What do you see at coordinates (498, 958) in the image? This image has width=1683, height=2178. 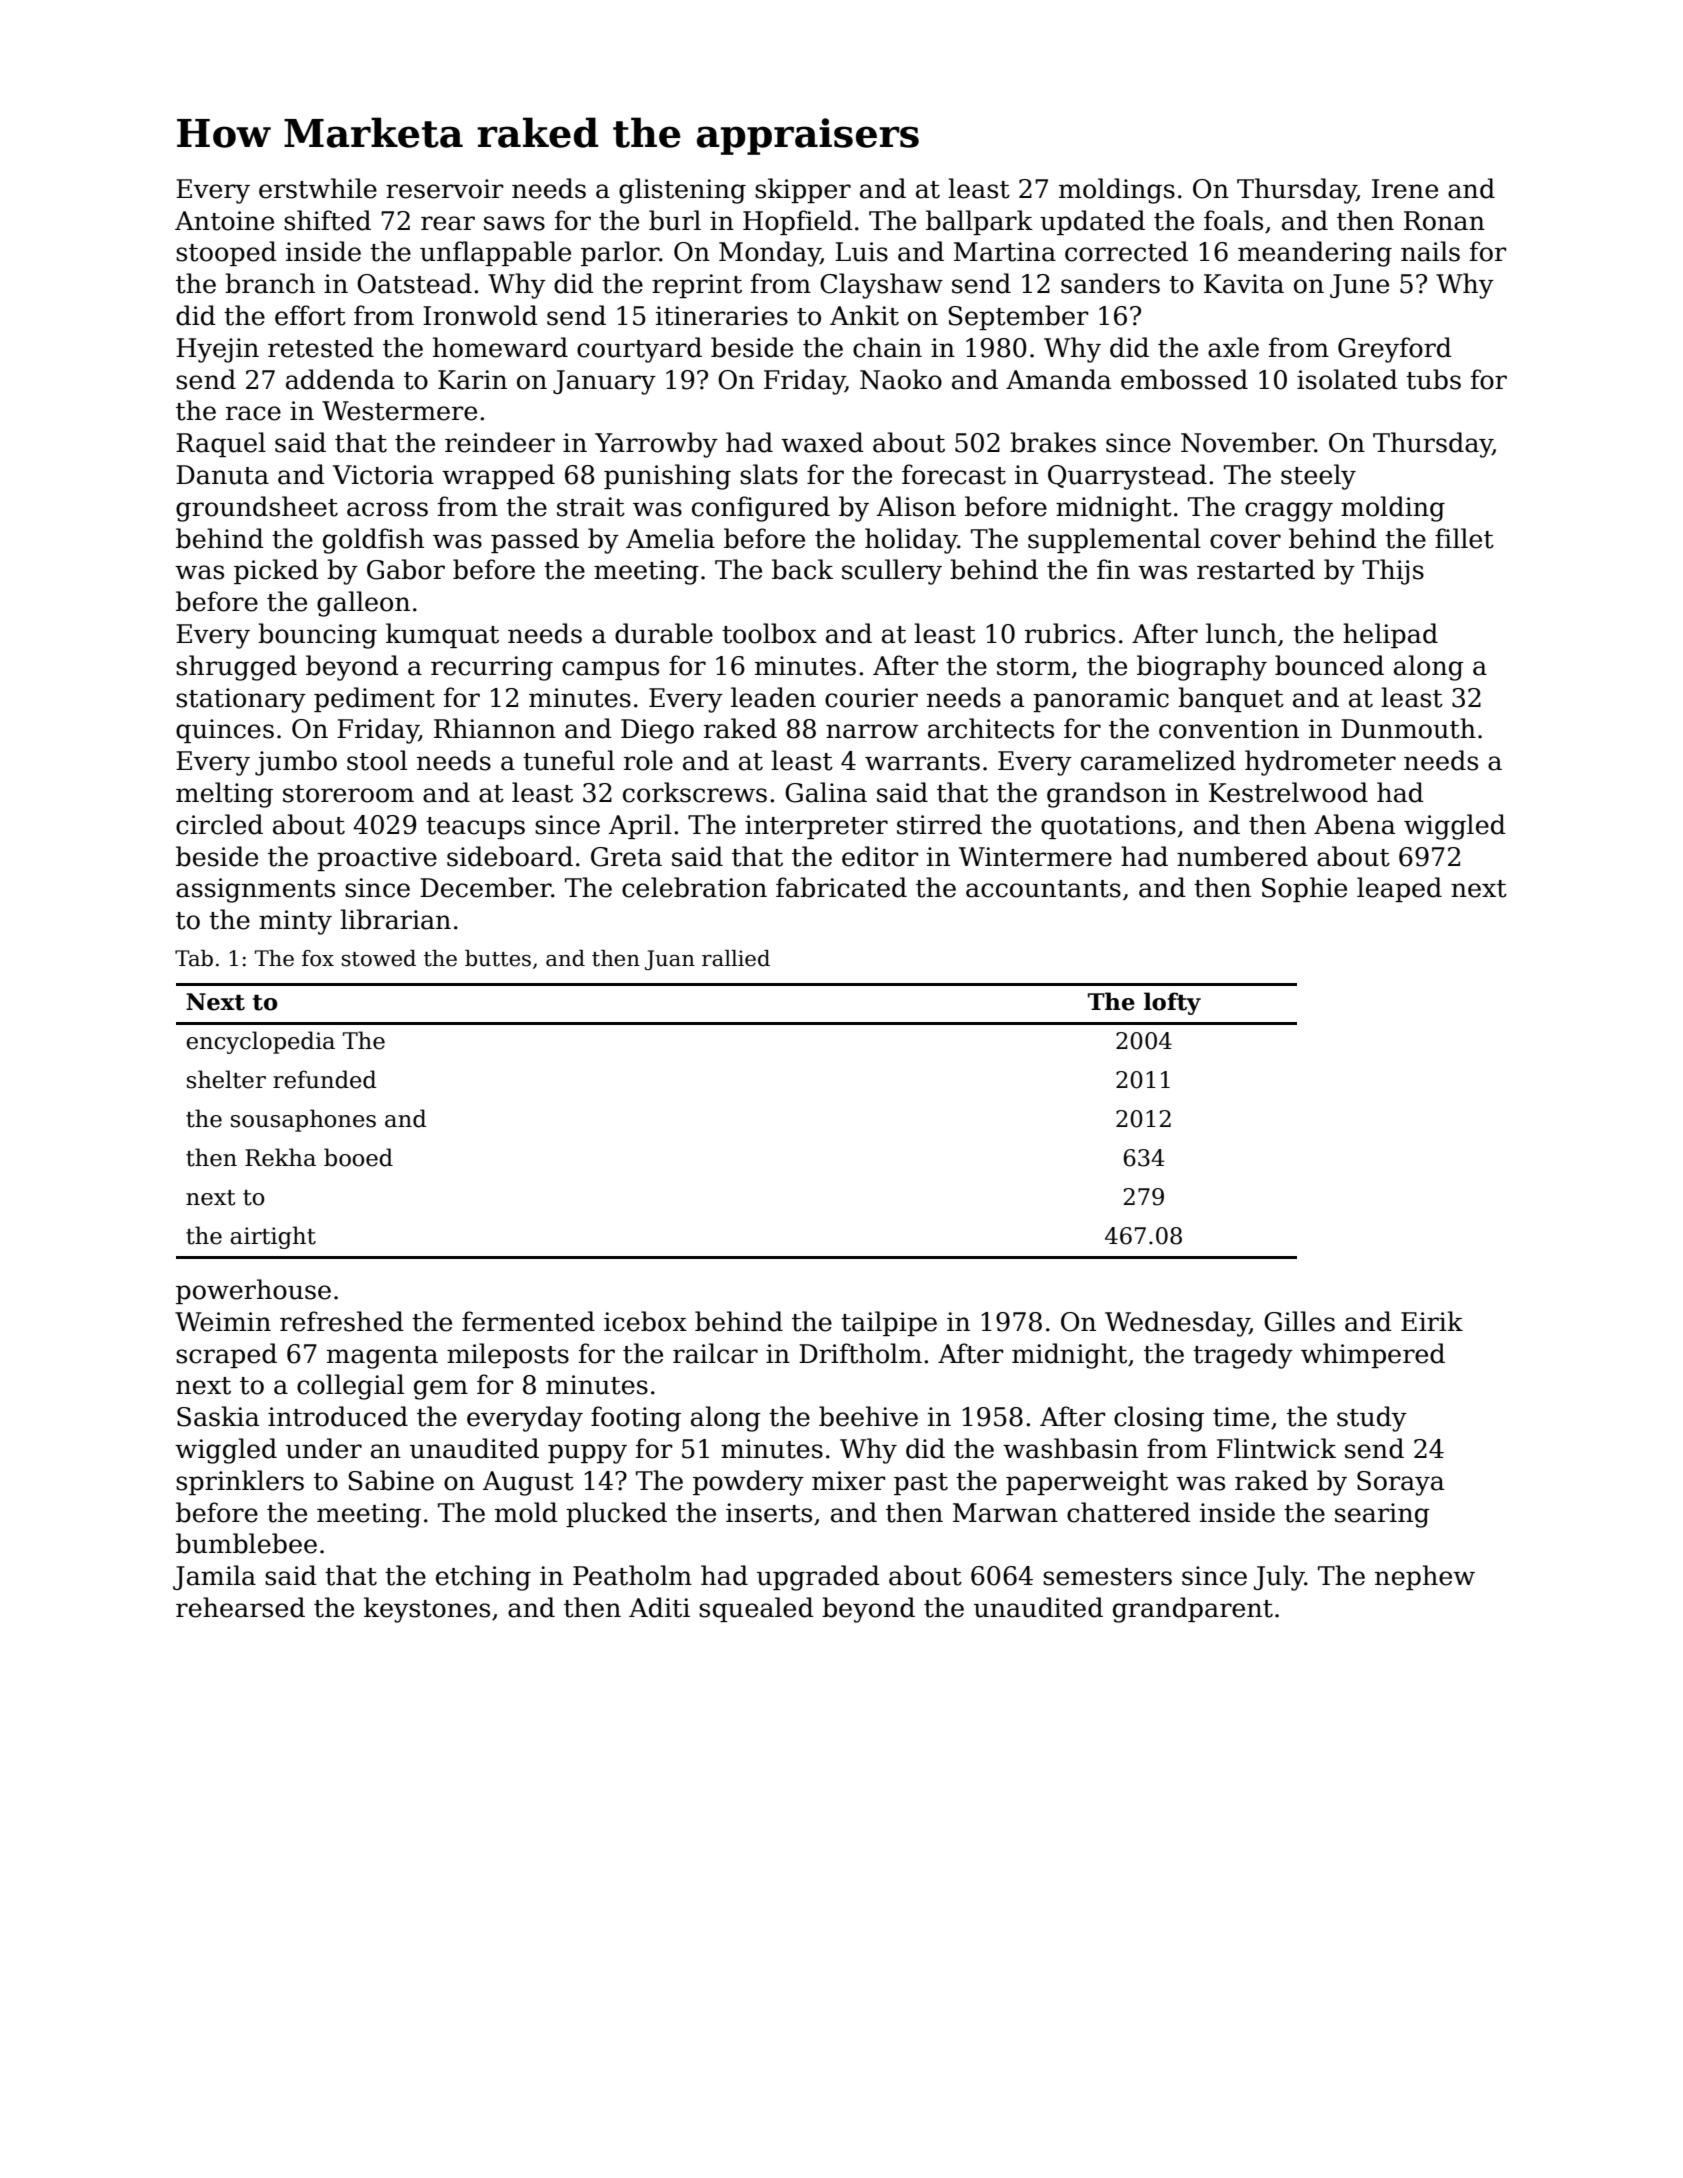 I see `buttes` at bounding box center [498, 958].
